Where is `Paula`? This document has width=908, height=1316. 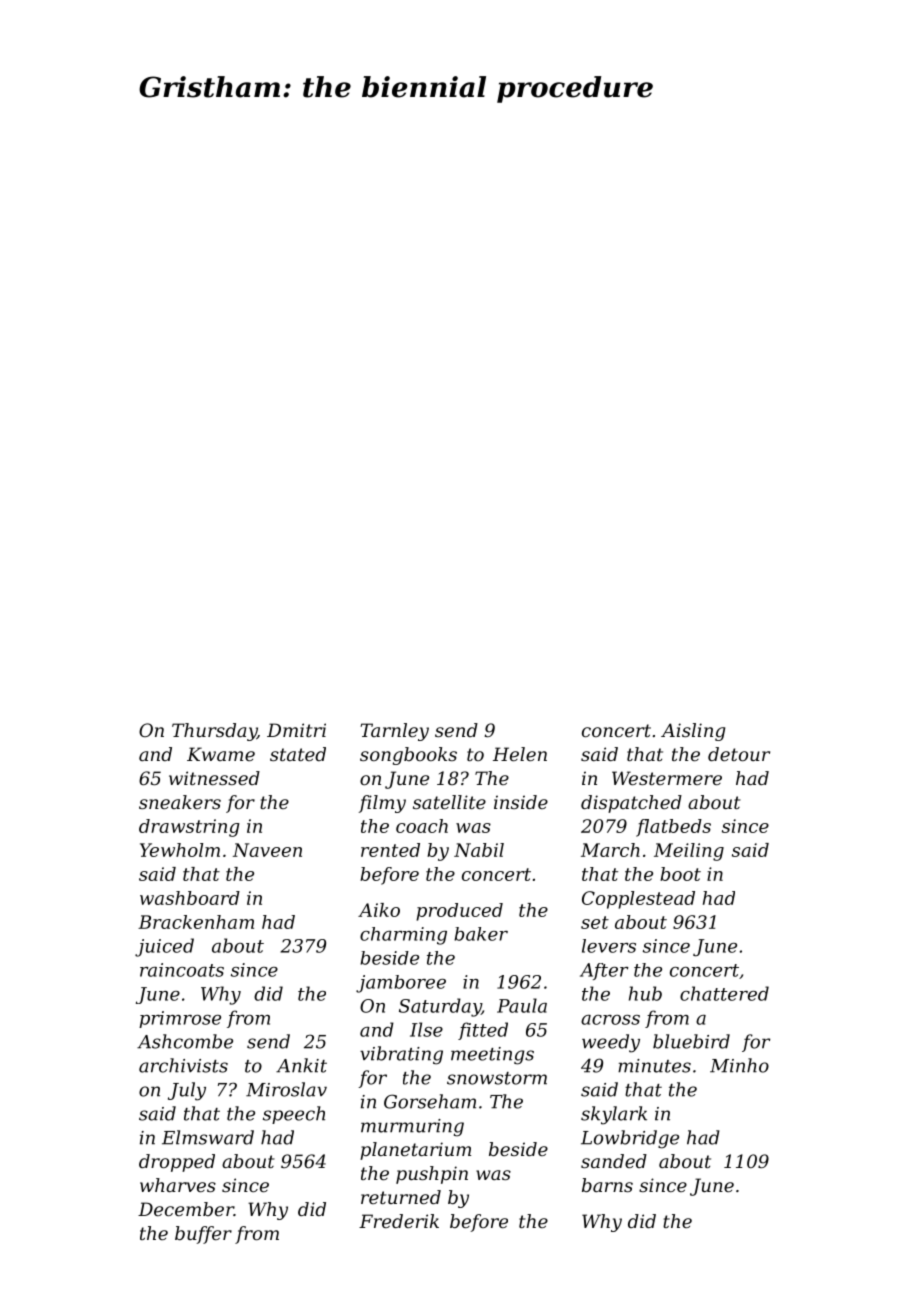
Paula is located at coordinates (522, 1005).
